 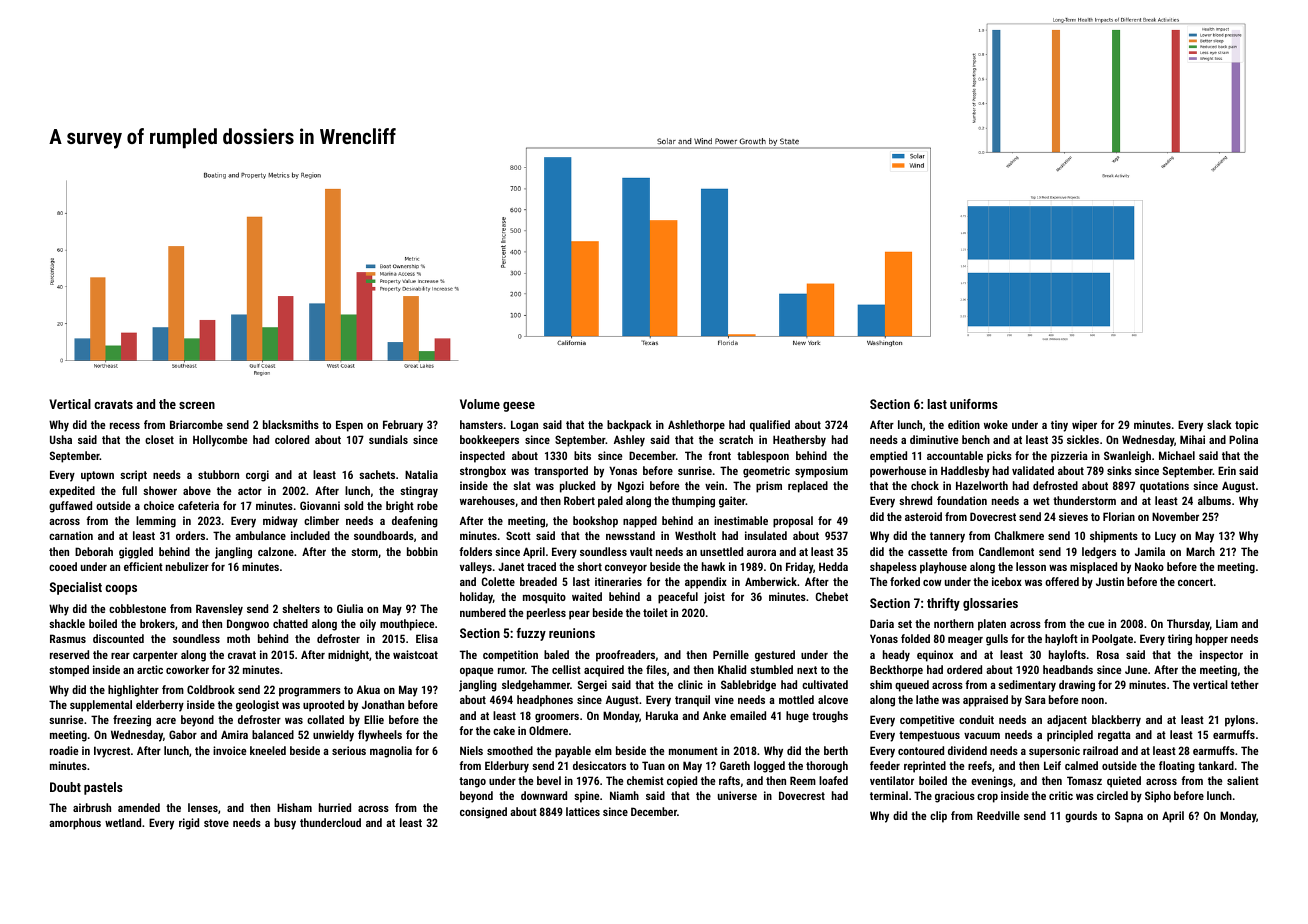 What do you see at coordinates (1073, 516) in the screenshot?
I see `sieves` at bounding box center [1073, 516].
